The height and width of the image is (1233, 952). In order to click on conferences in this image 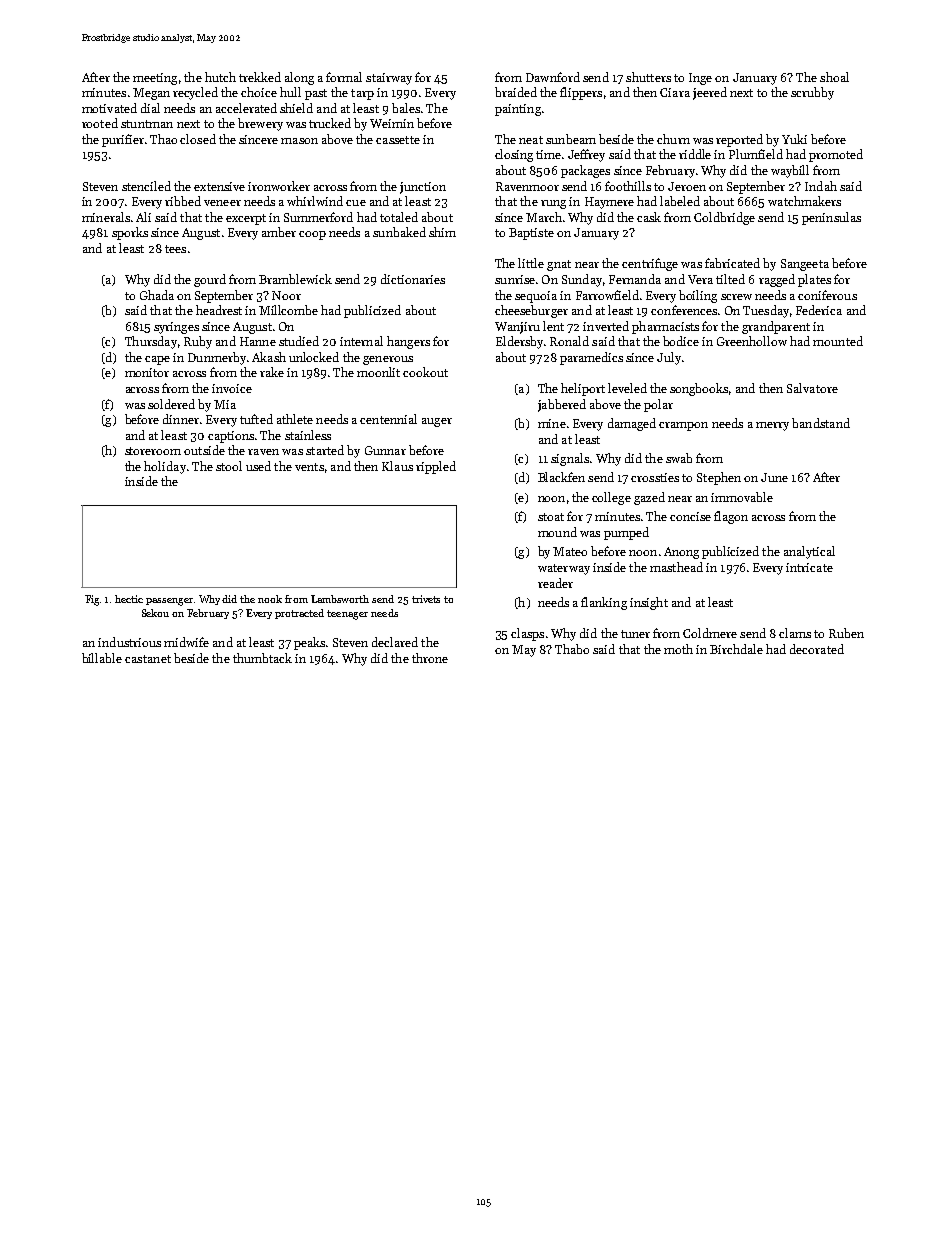, I will do `click(684, 310)`.
